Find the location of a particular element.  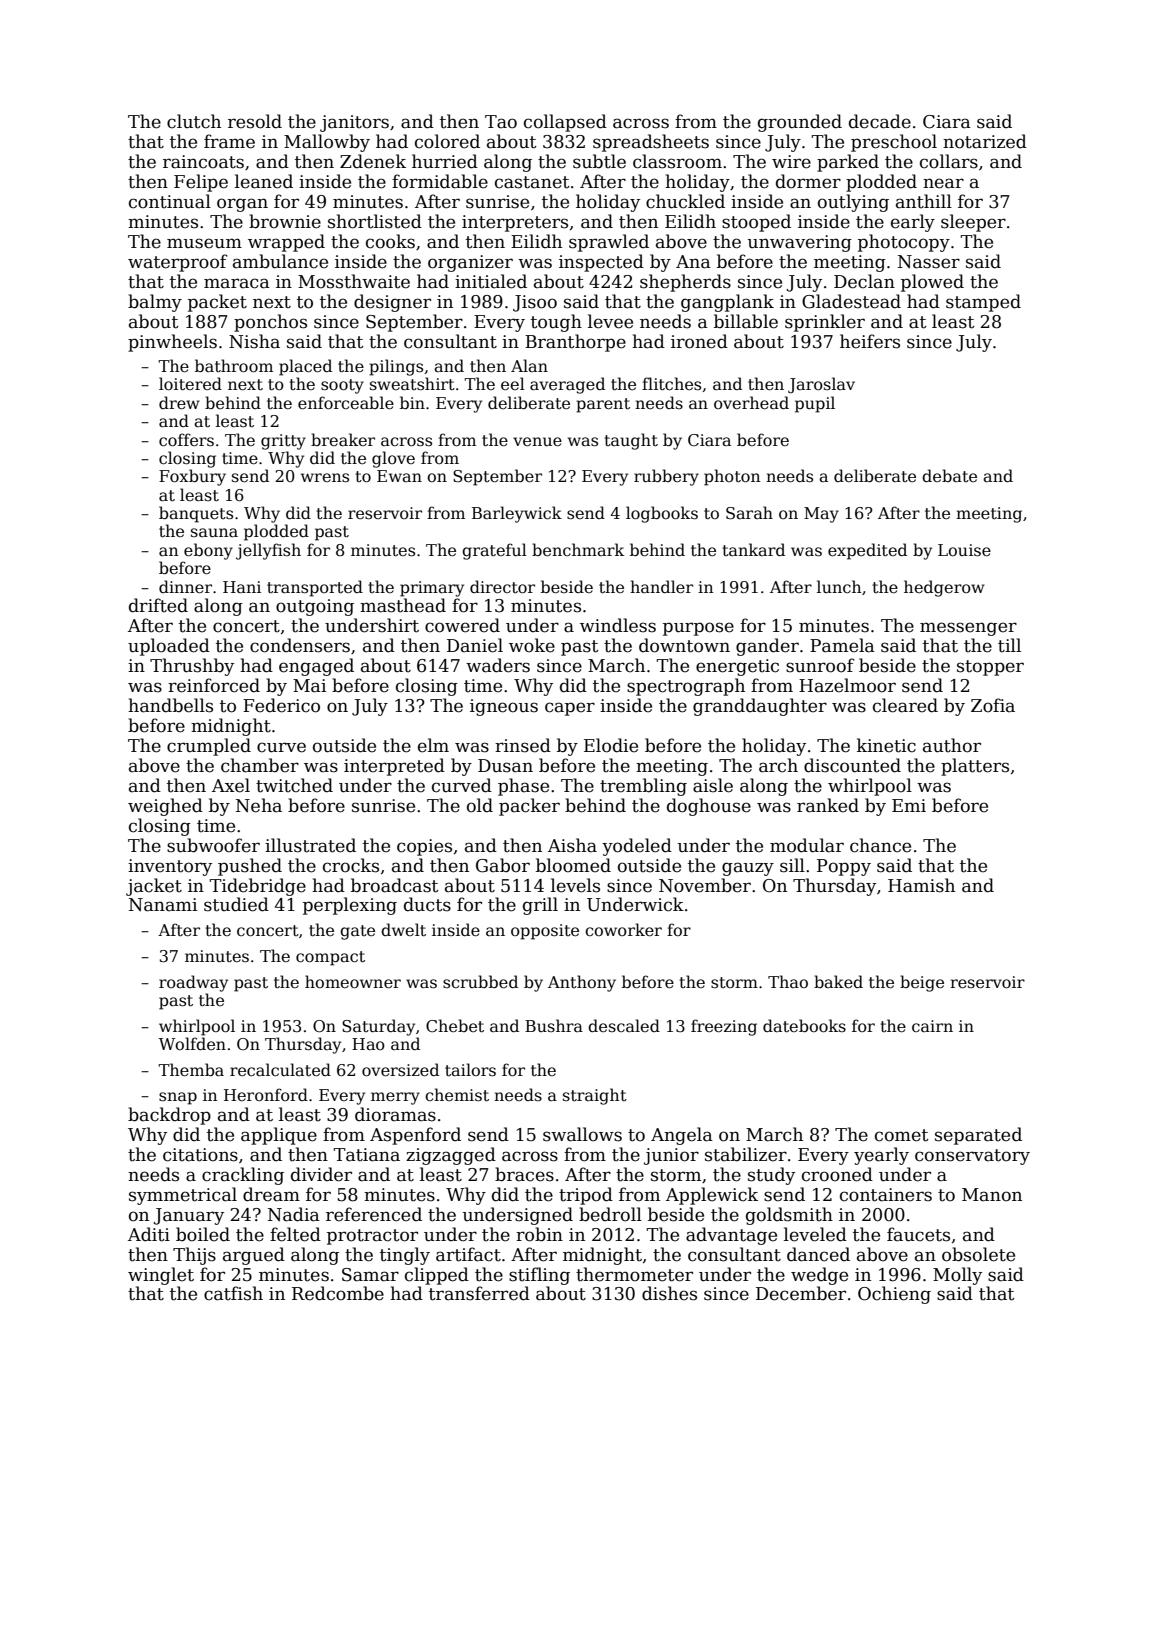

Thao is located at coordinates (788, 981).
